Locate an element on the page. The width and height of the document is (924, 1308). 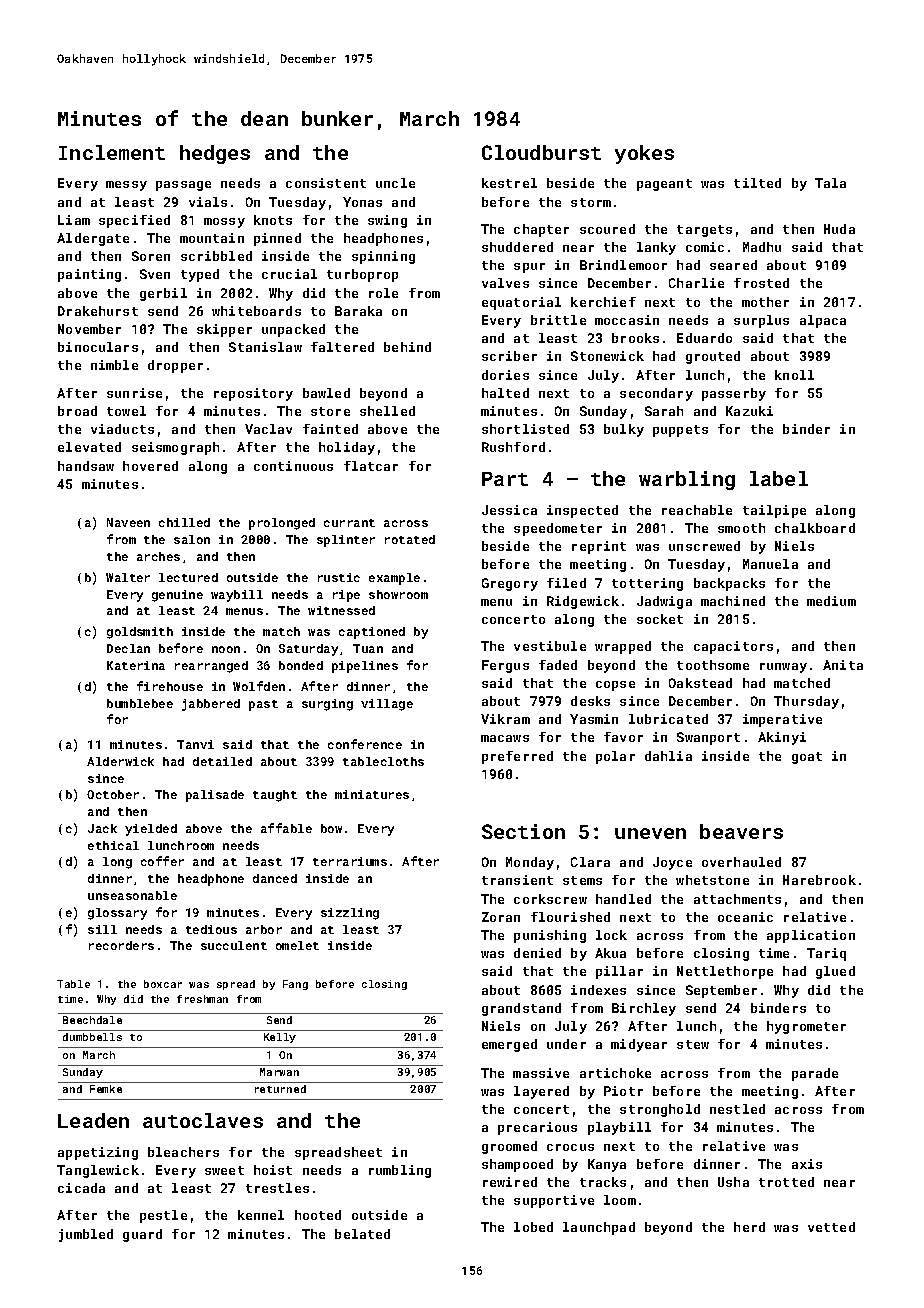
pillar is located at coordinates (619, 972).
